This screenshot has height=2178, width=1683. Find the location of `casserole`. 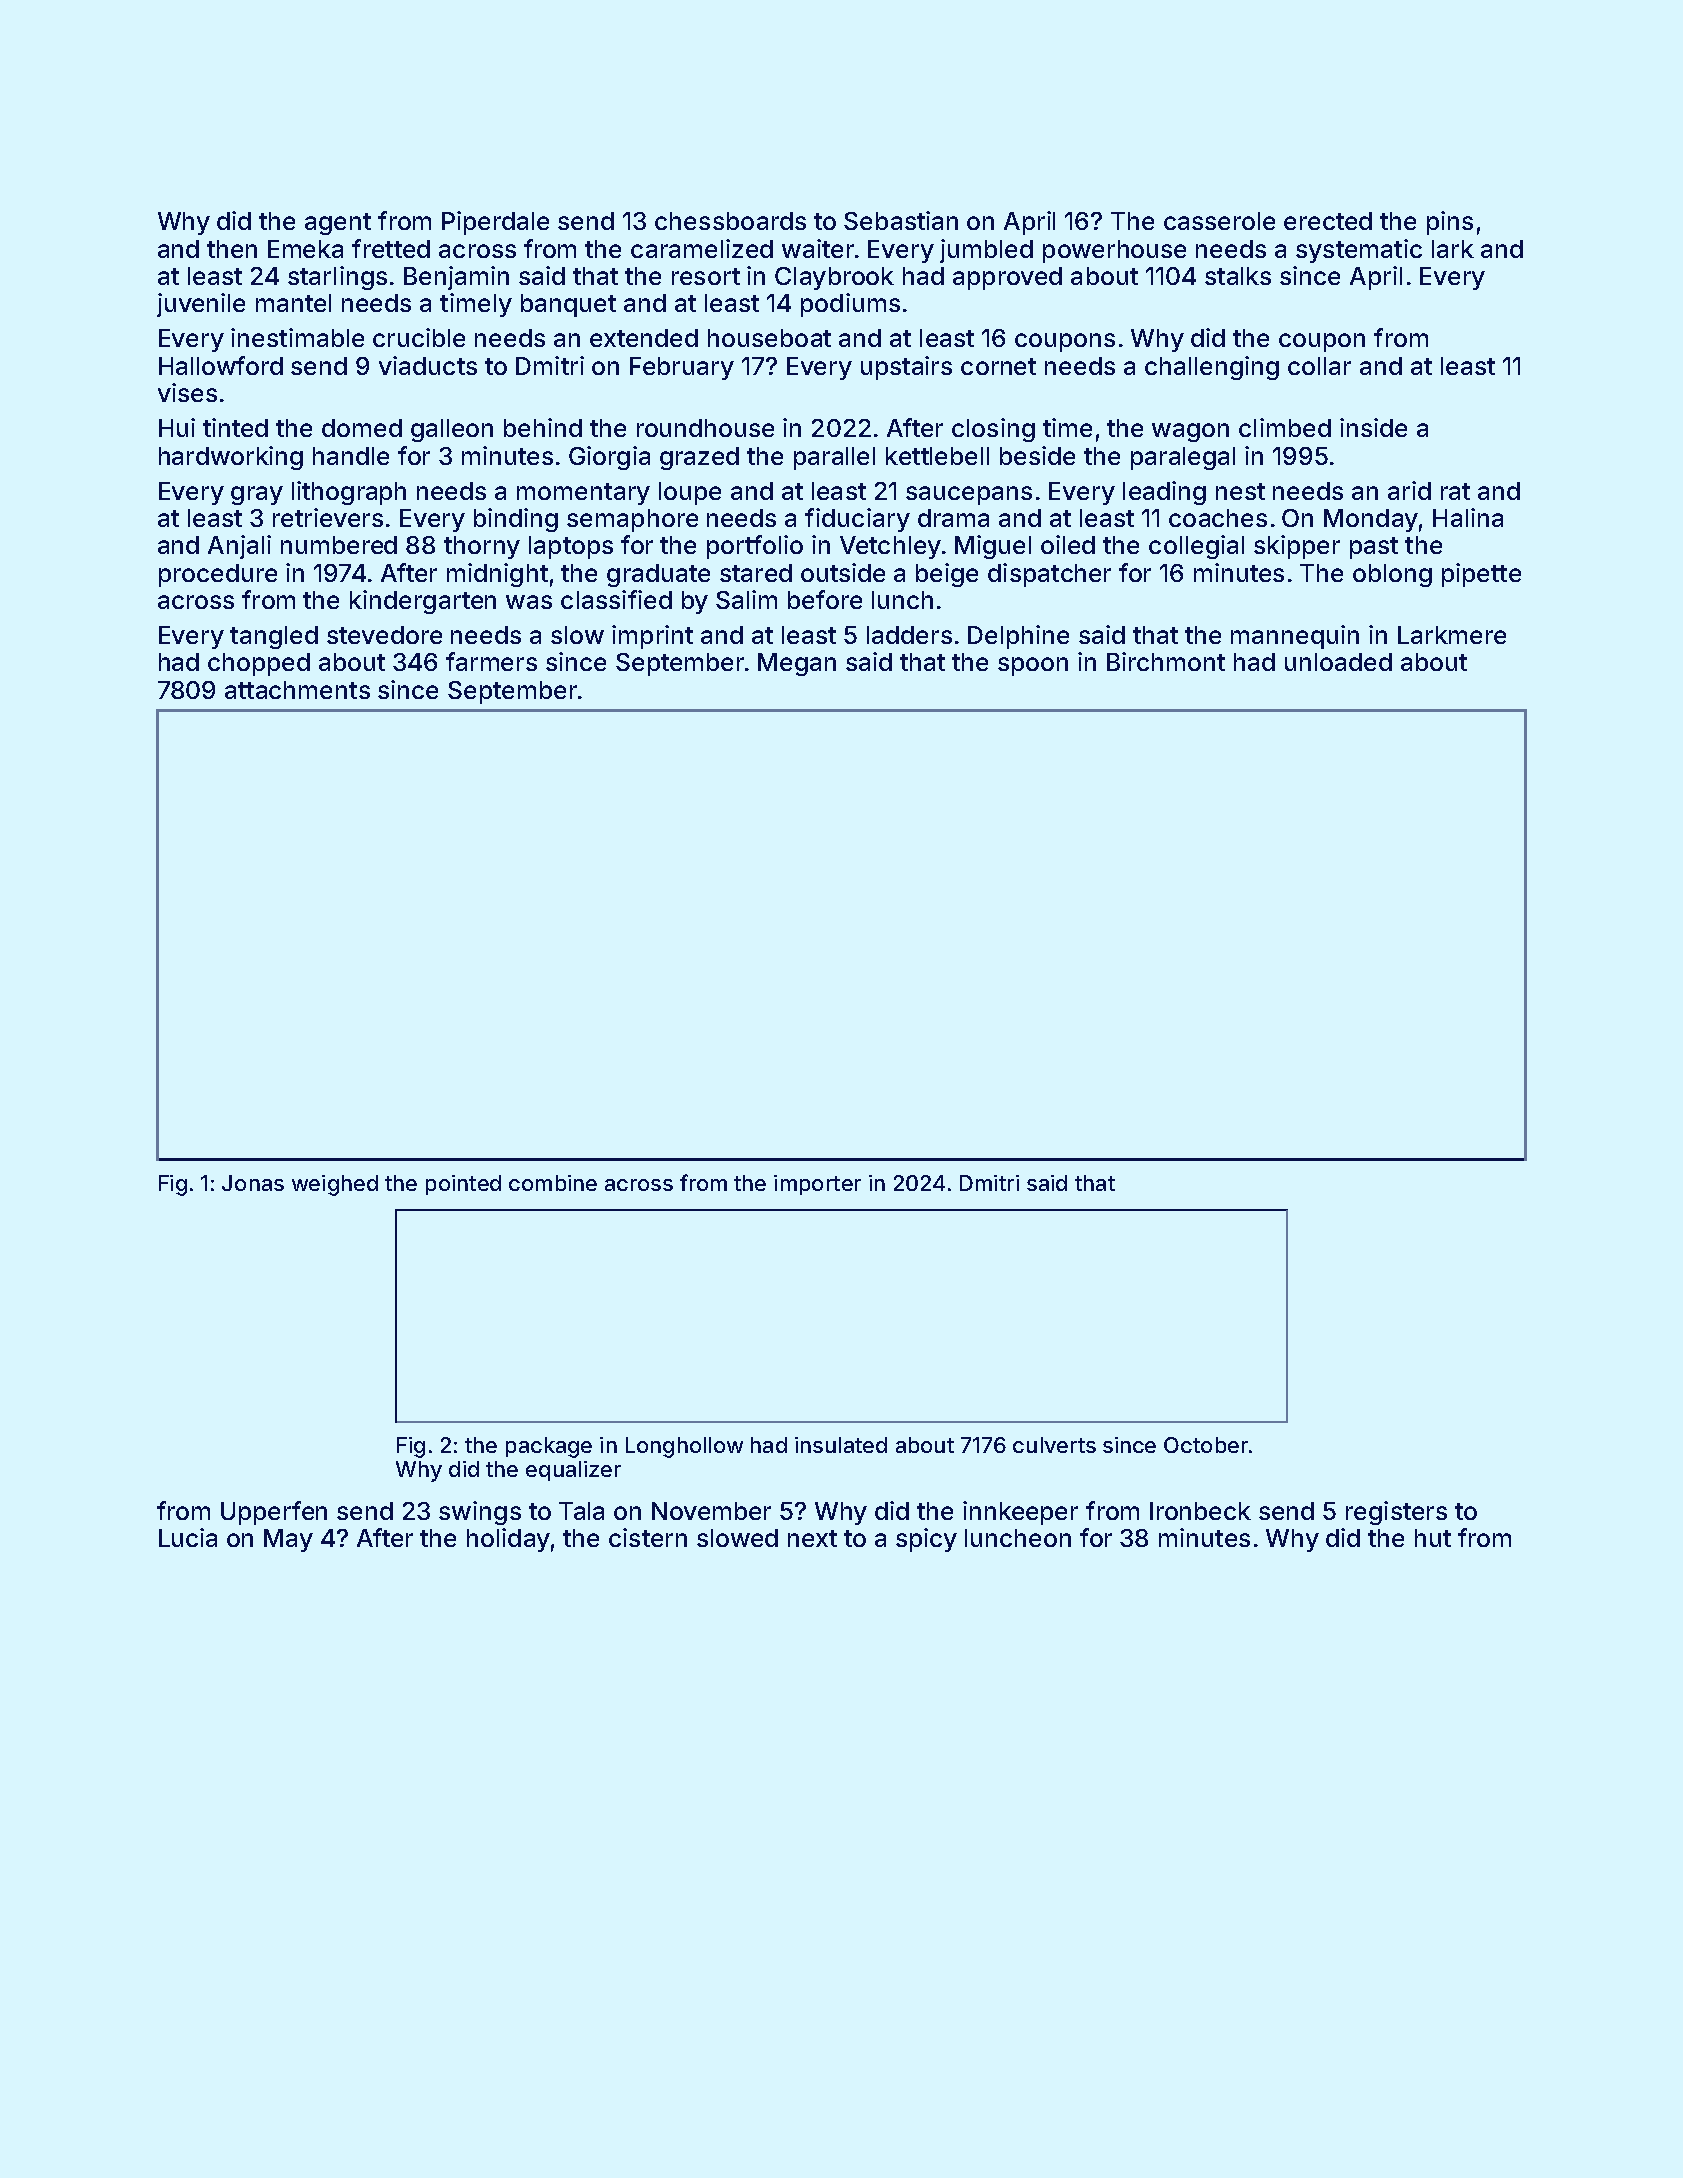

casserole is located at coordinates (1219, 221).
